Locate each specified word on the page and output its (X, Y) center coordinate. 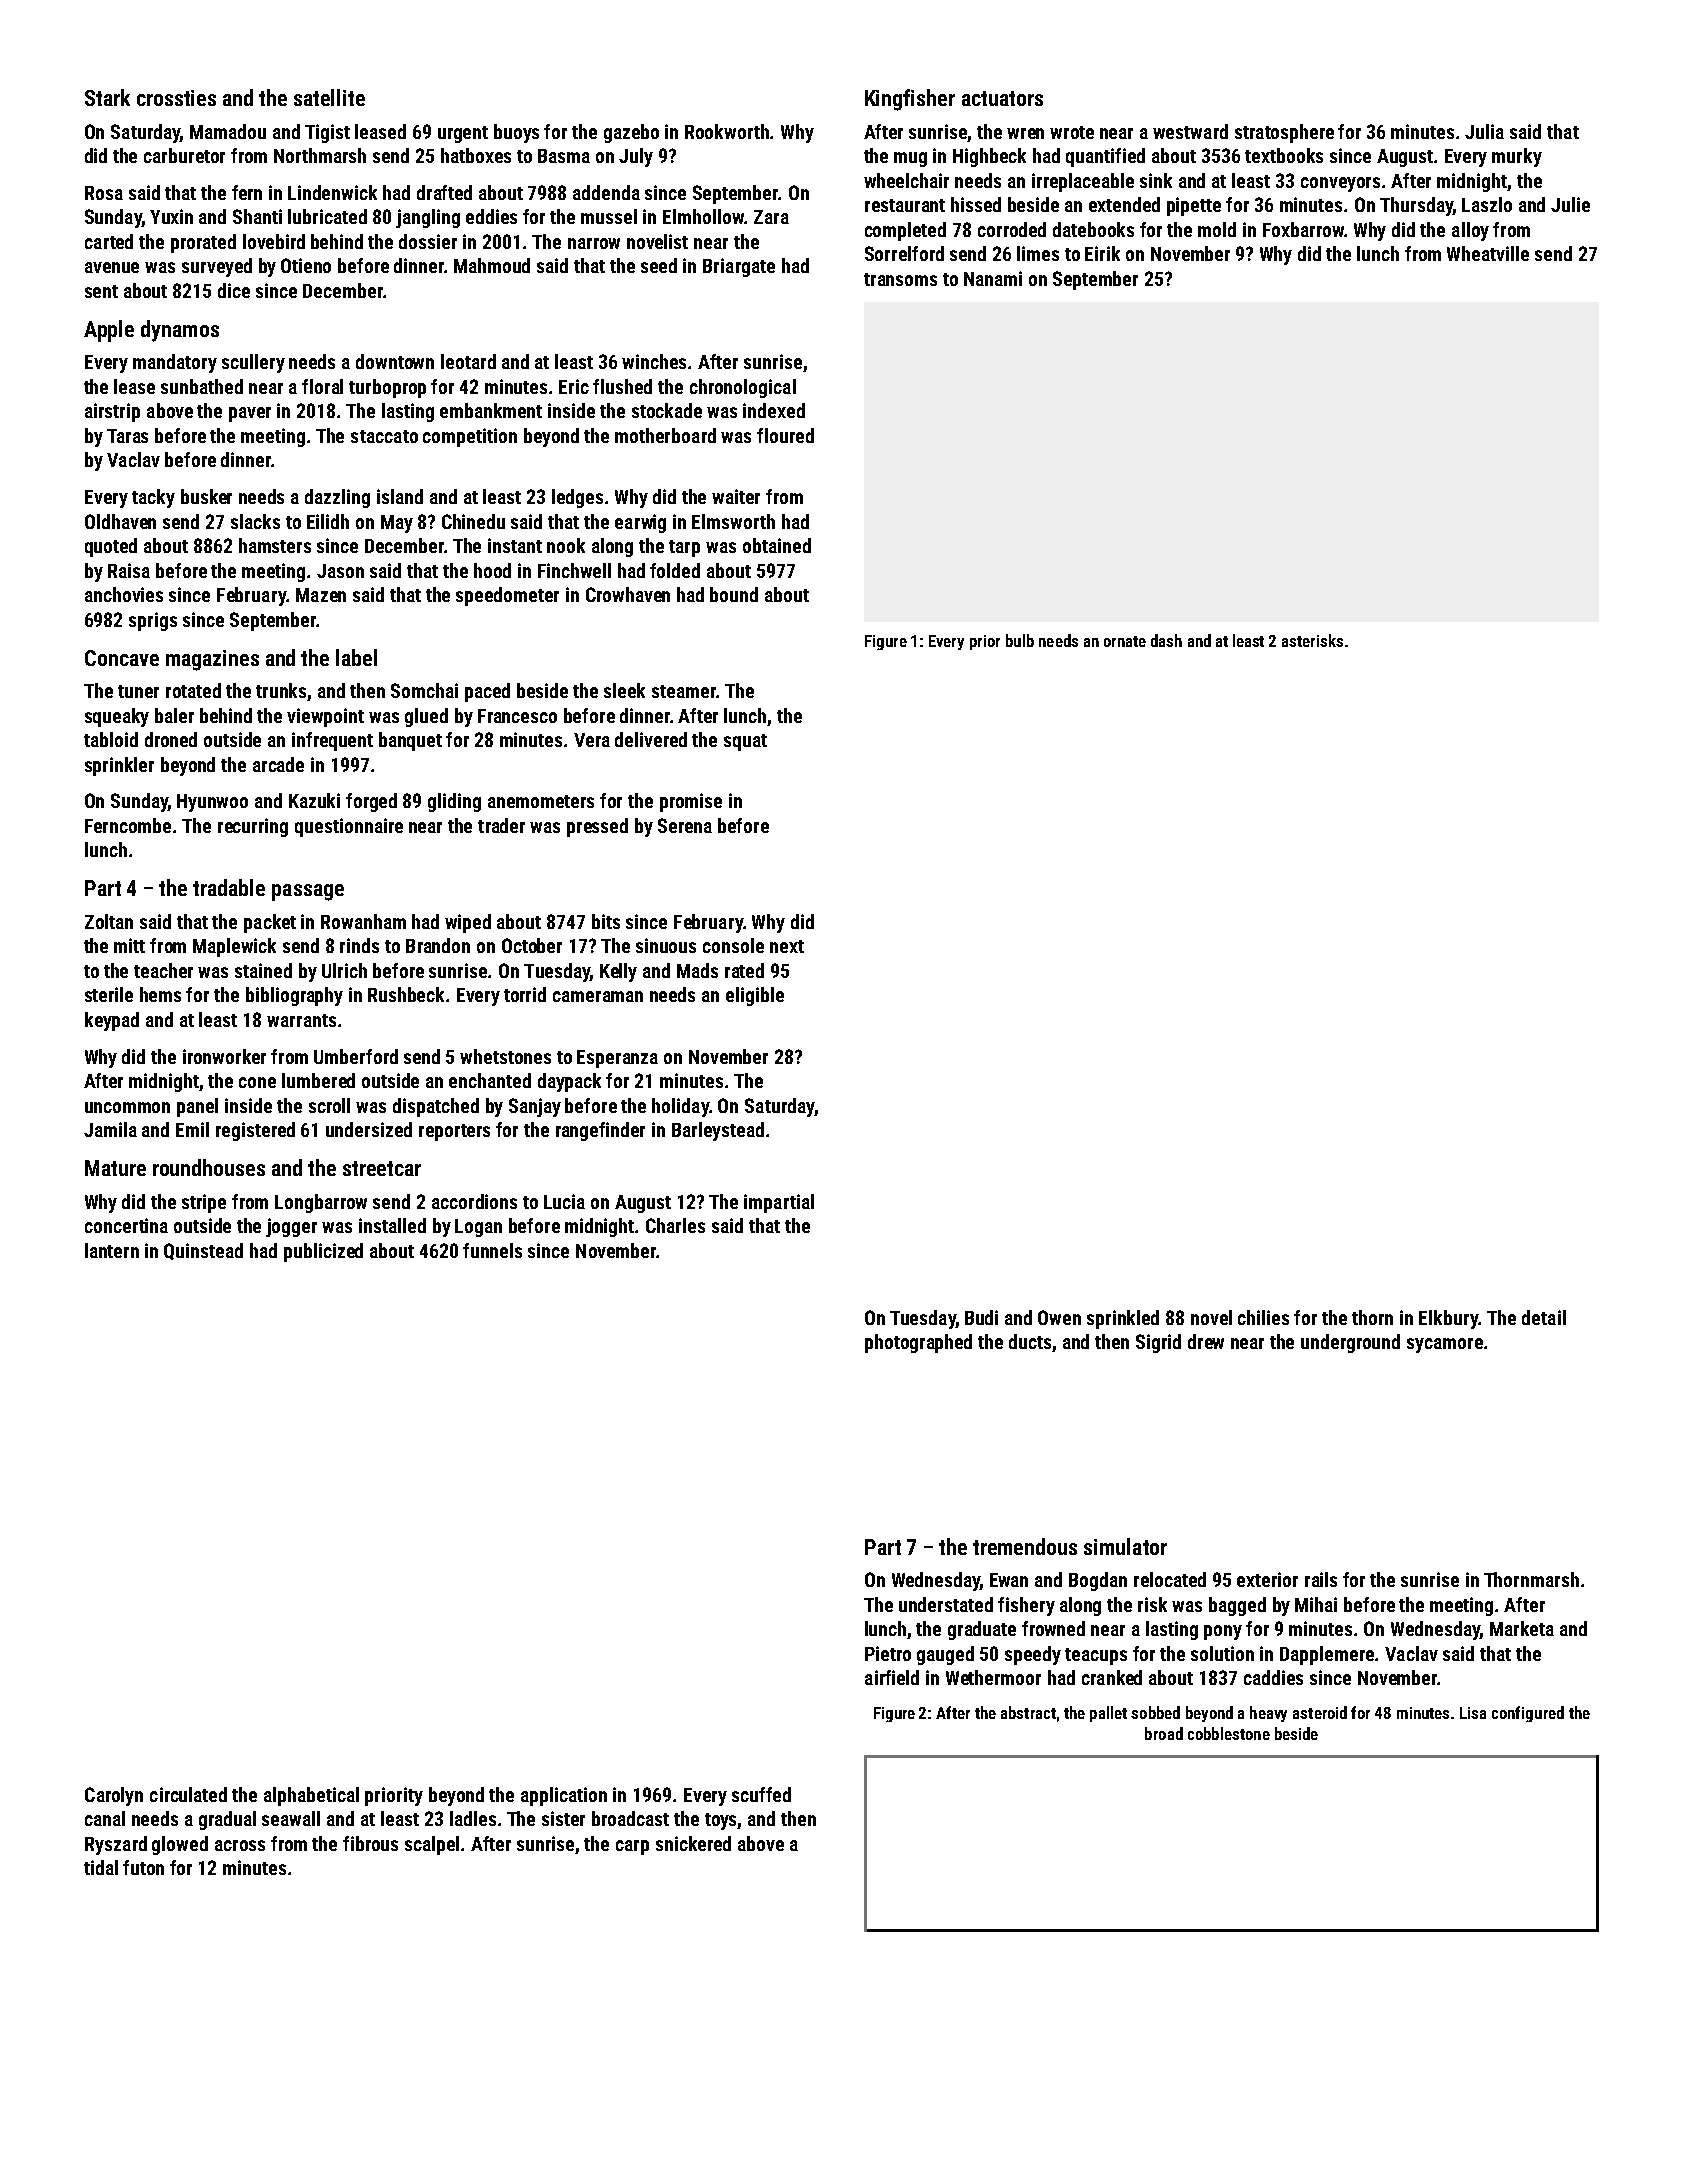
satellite (329, 97)
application (564, 1796)
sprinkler (119, 766)
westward (1190, 131)
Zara (771, 217)
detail (1544, 1317)
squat (745, 742)
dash (1166, 640)
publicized (323, 1252)
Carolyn (114, 1796)
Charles (675, 1225)
